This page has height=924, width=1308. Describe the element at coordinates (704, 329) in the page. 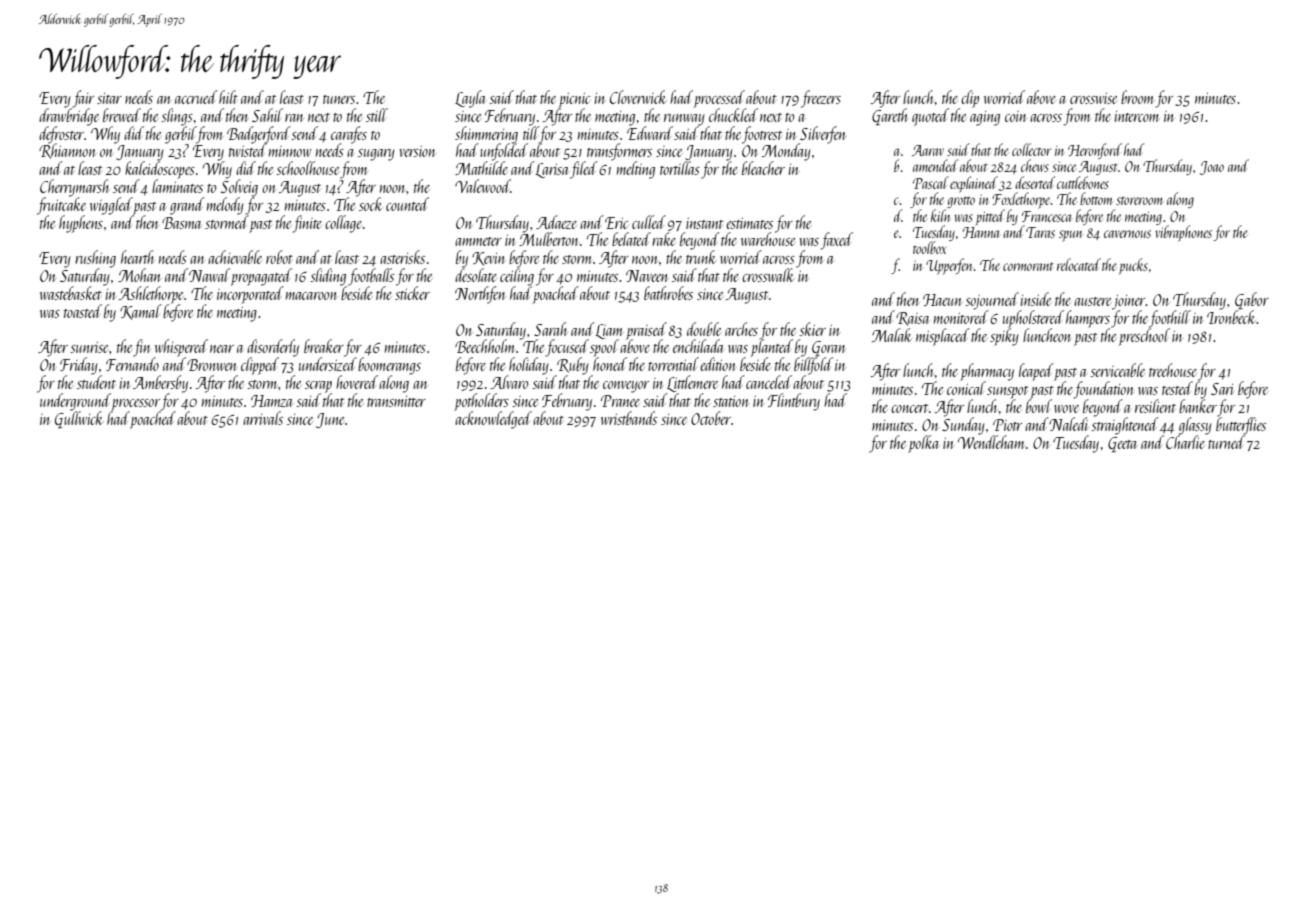

I see `double` at that location.
